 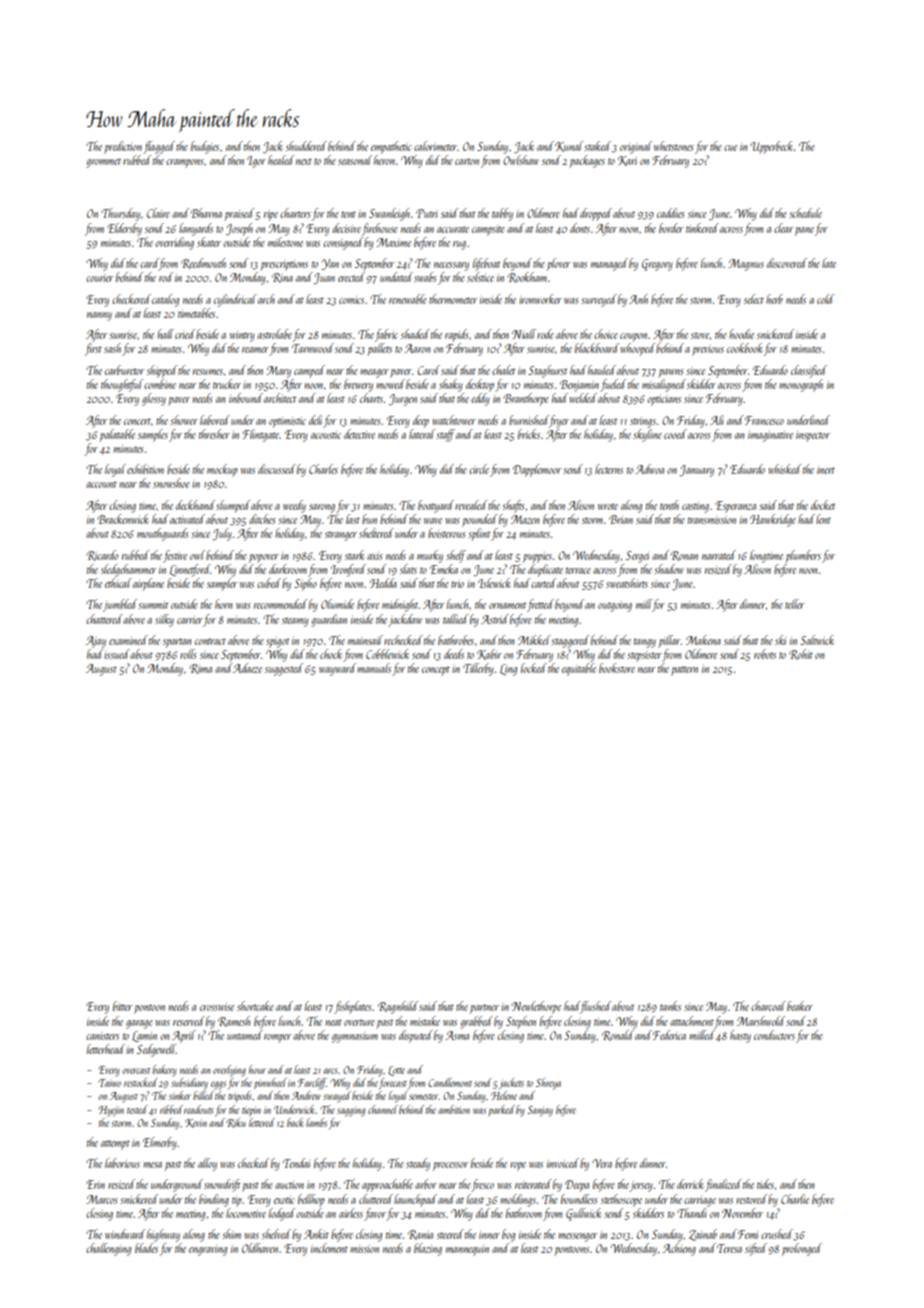 I want to click on tip, so click(x=237, y=1201).
